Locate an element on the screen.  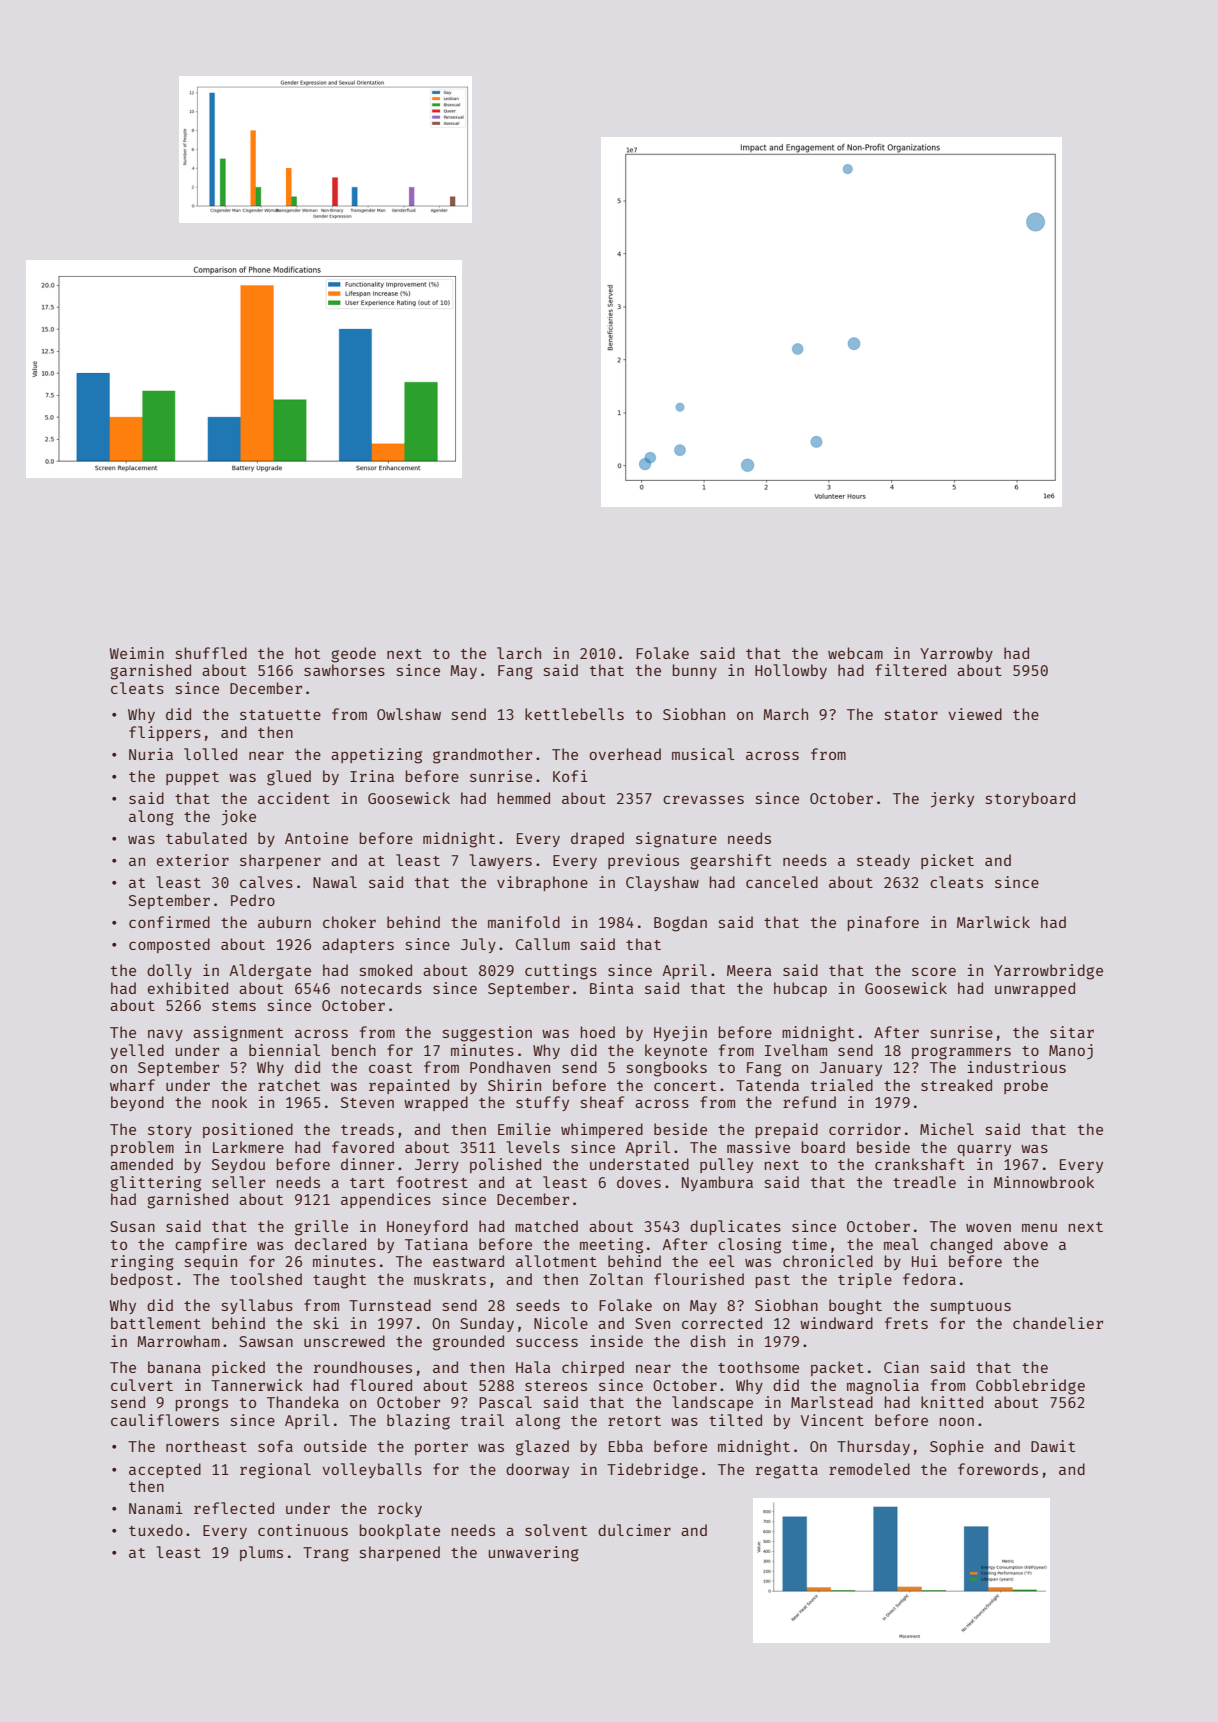
picket is located at coordinates (947, 861).
